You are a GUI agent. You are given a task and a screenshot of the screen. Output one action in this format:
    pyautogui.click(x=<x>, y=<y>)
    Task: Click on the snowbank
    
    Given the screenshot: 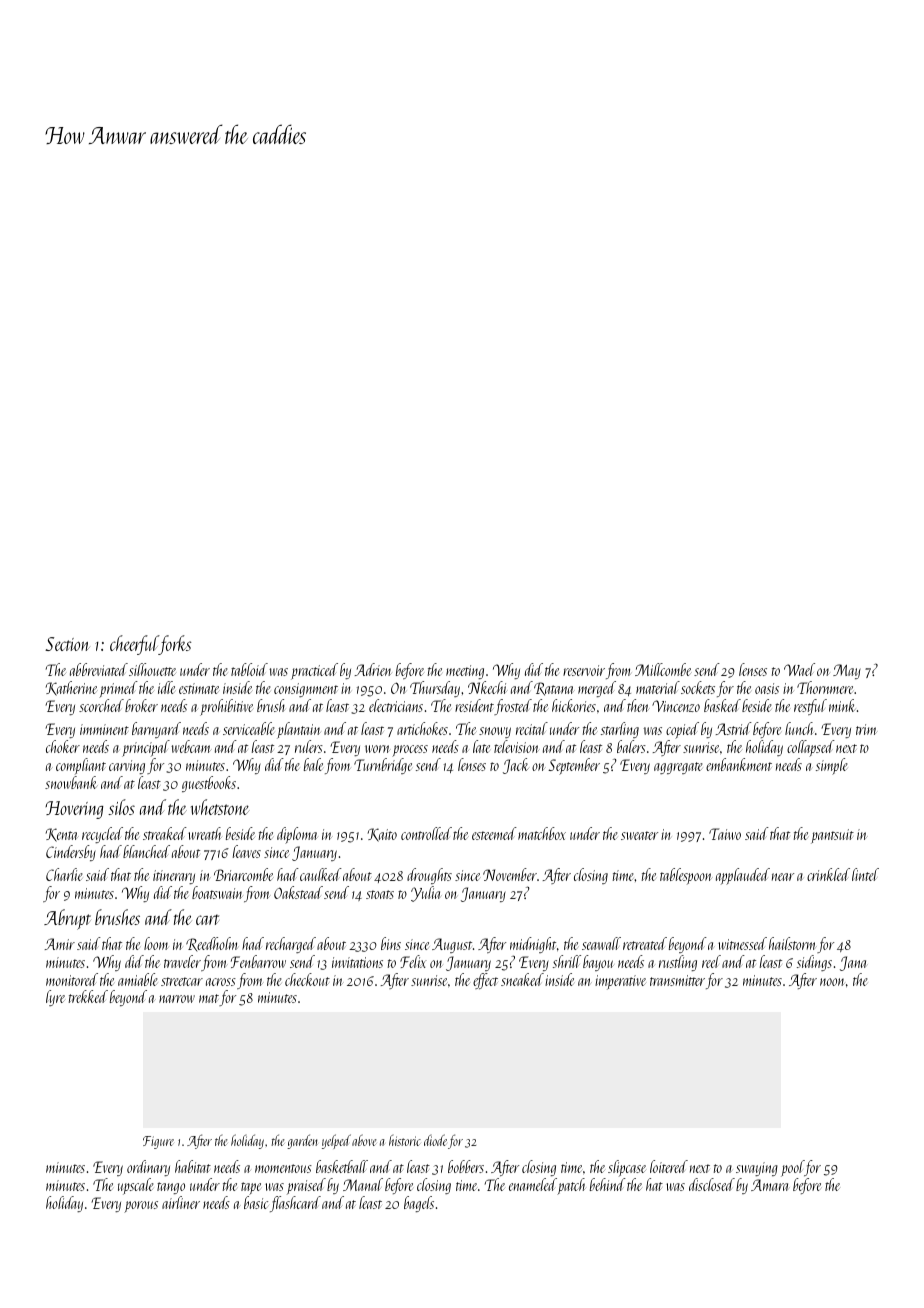 What is the action you would take?
    pyautogui.click(x=71, y=782)
